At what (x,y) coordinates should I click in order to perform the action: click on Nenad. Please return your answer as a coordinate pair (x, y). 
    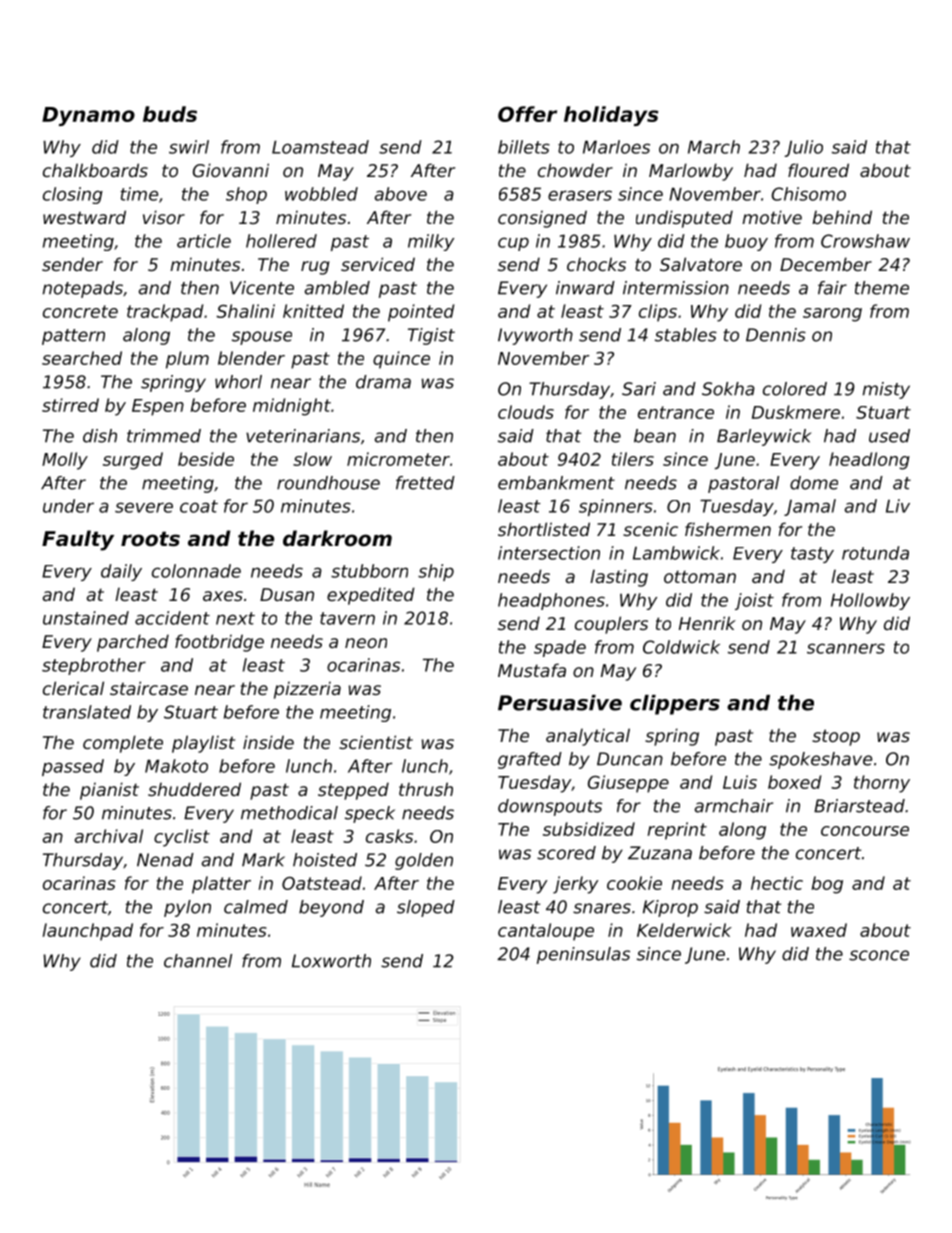
    Looking at the image, I should click on (165, 860).
